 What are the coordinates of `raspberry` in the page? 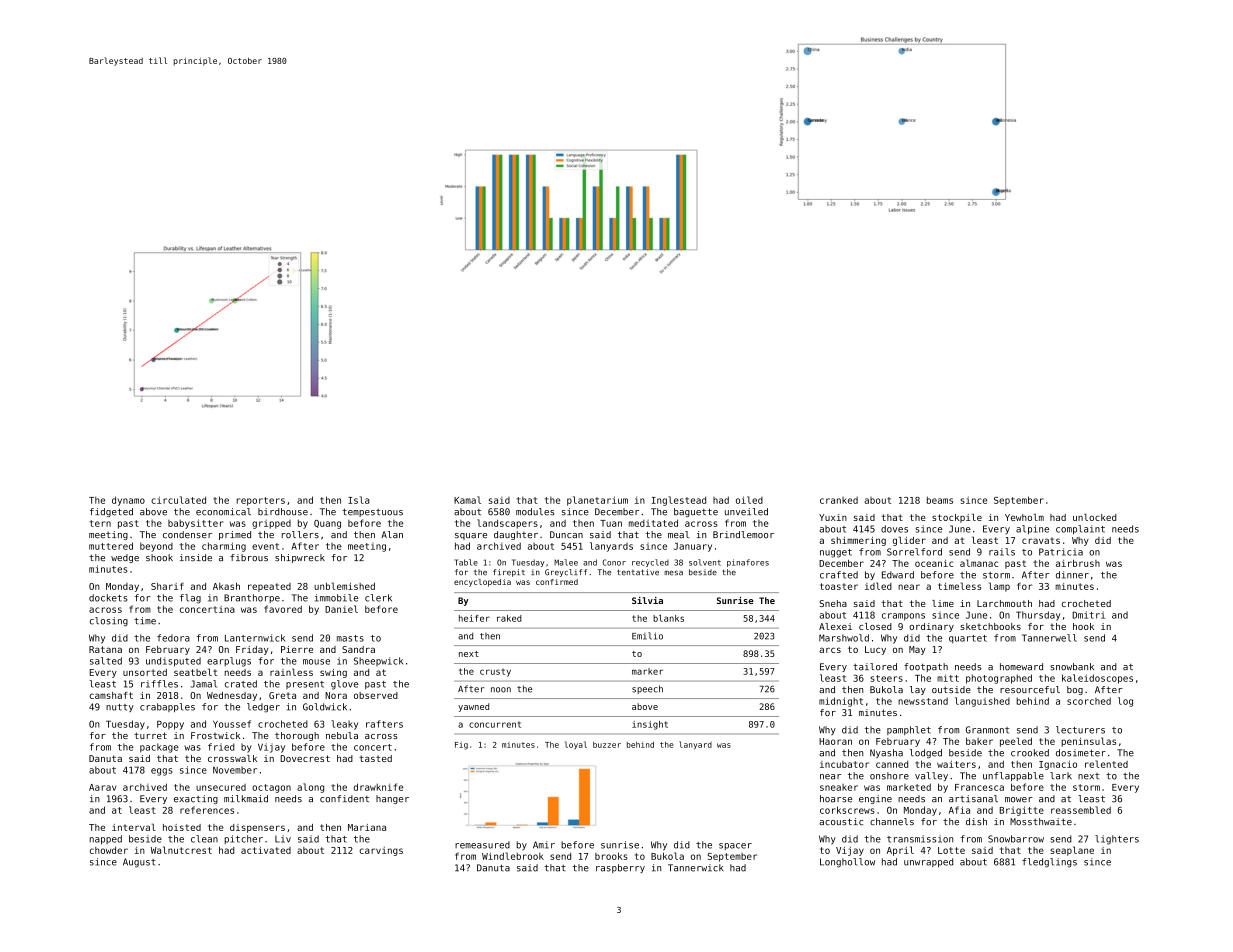 It's located at (620, 868).
